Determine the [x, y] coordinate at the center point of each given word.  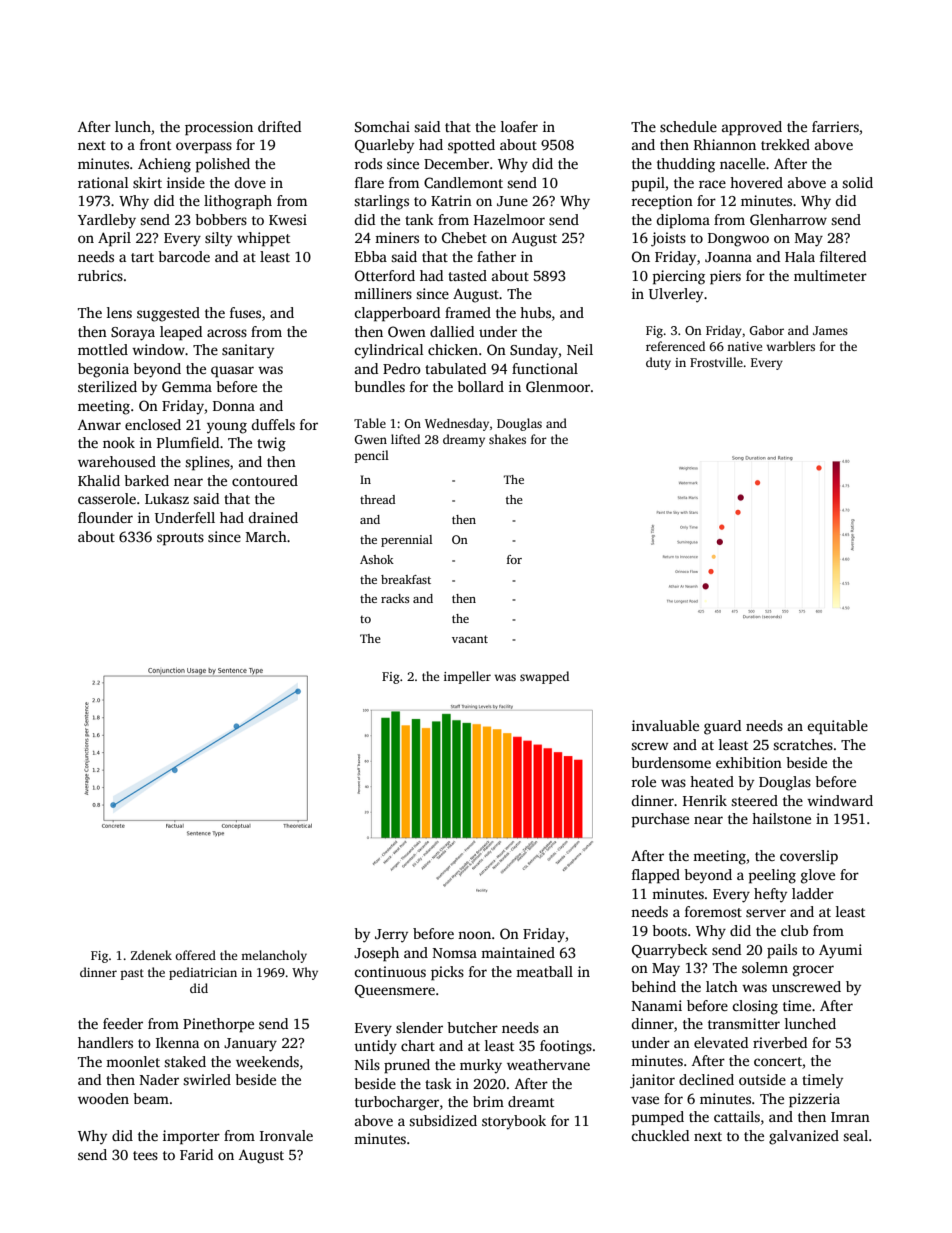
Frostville [716, 362]
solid [857, 182]
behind [653, 986]
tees [145, 1155]
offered [195, 955]
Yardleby [107, 221]
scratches [803, 744]
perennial [406, 541]
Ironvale [286, 1135]
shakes [507, 439]
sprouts [180, 539]
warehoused [117, 461]
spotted [471, 146]
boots [669, 930]
